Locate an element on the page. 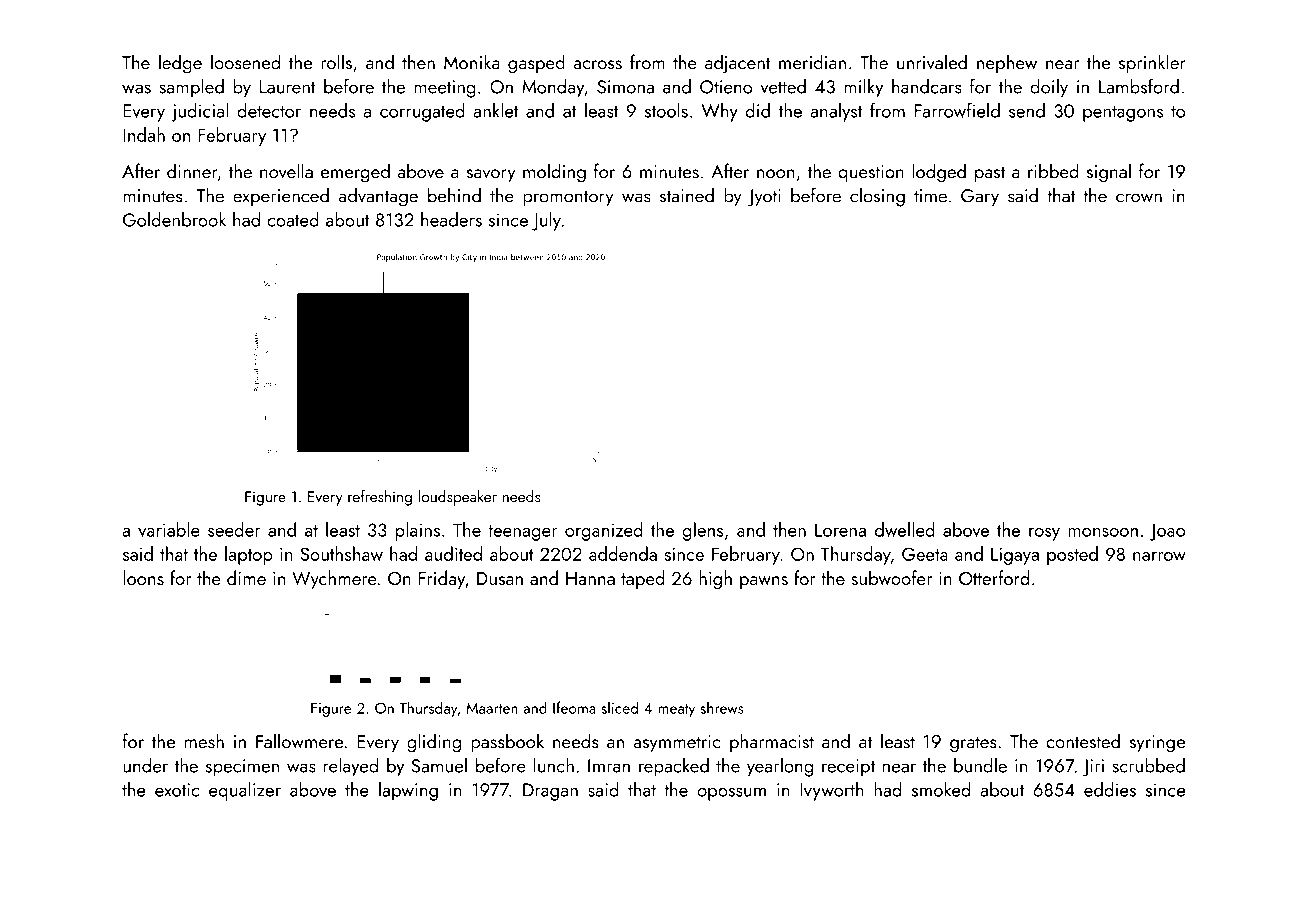  Goldenbrook is located at coordinates (174, 219).
